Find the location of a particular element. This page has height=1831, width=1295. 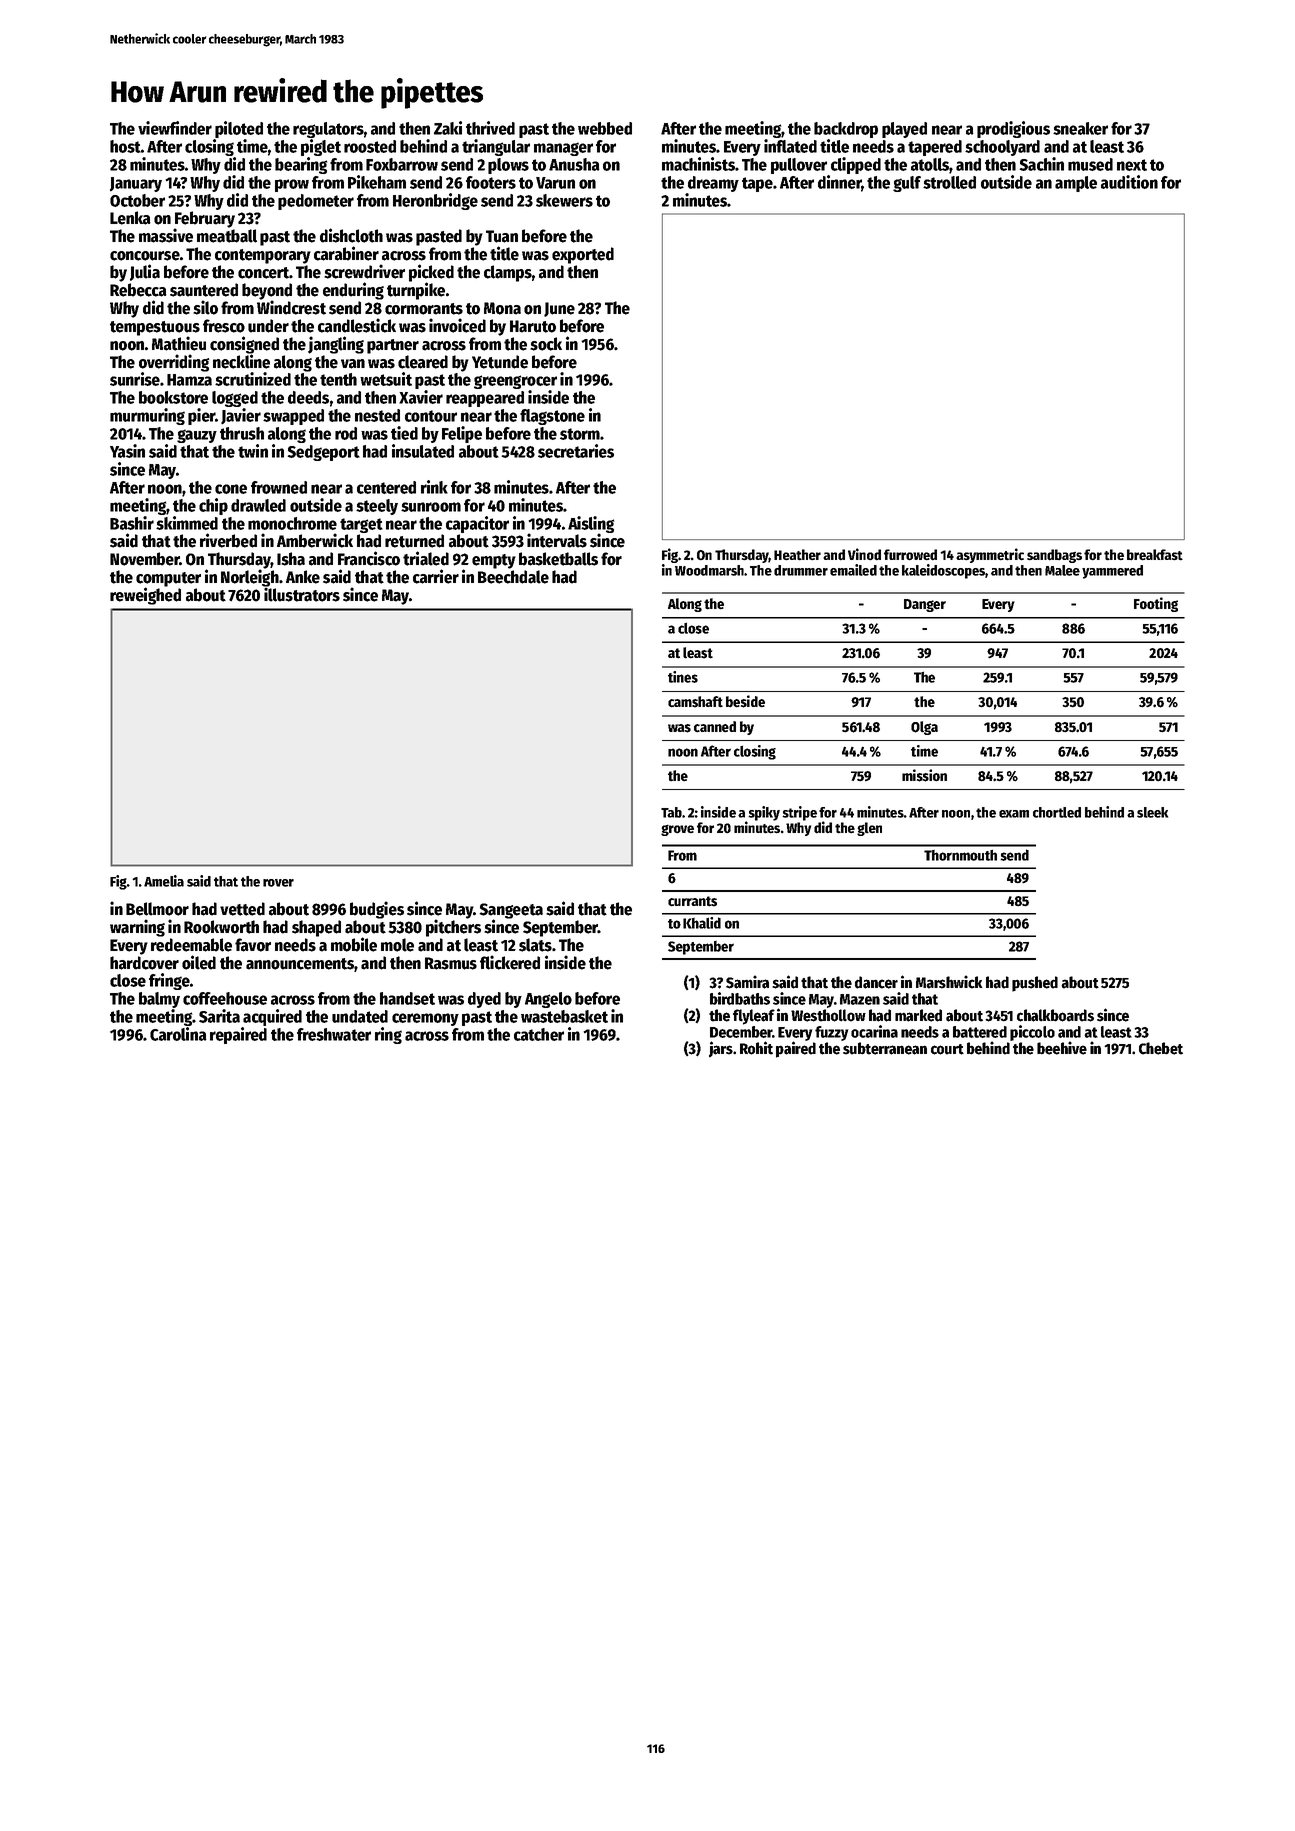

Beechdale is located at coordinates (513, 577).
